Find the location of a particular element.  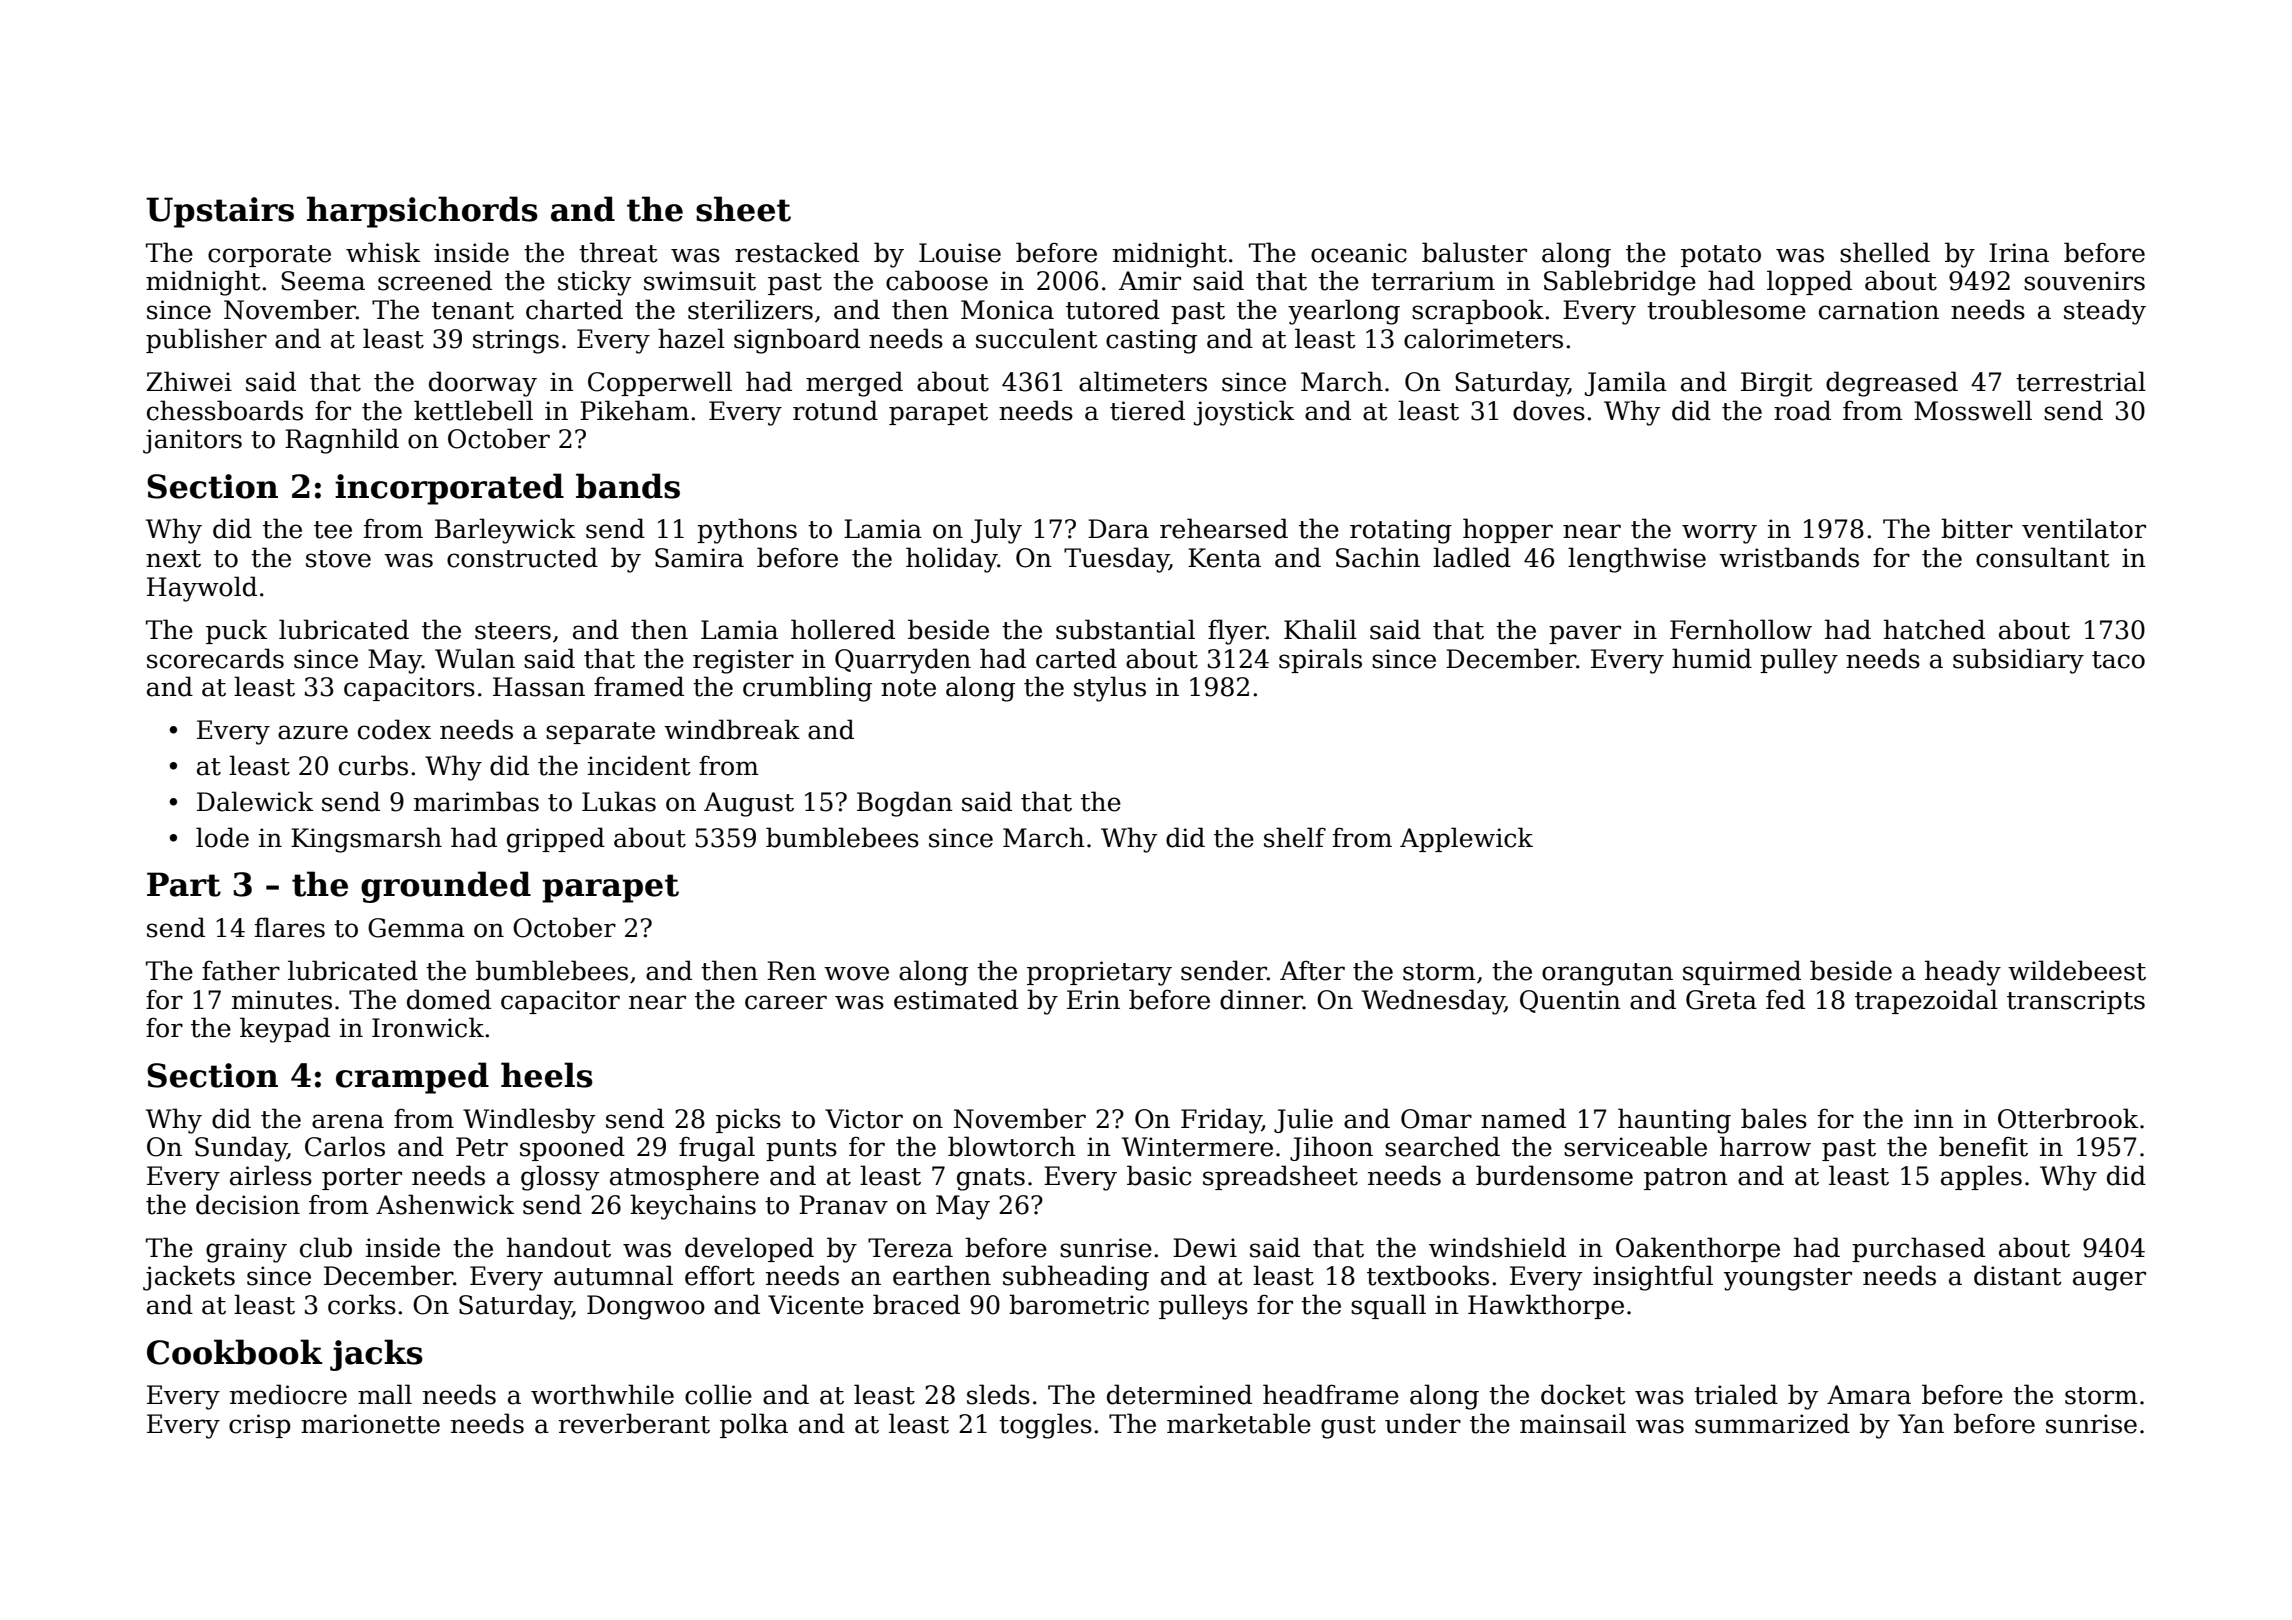

mall is located at coordinates (385, 1394).
